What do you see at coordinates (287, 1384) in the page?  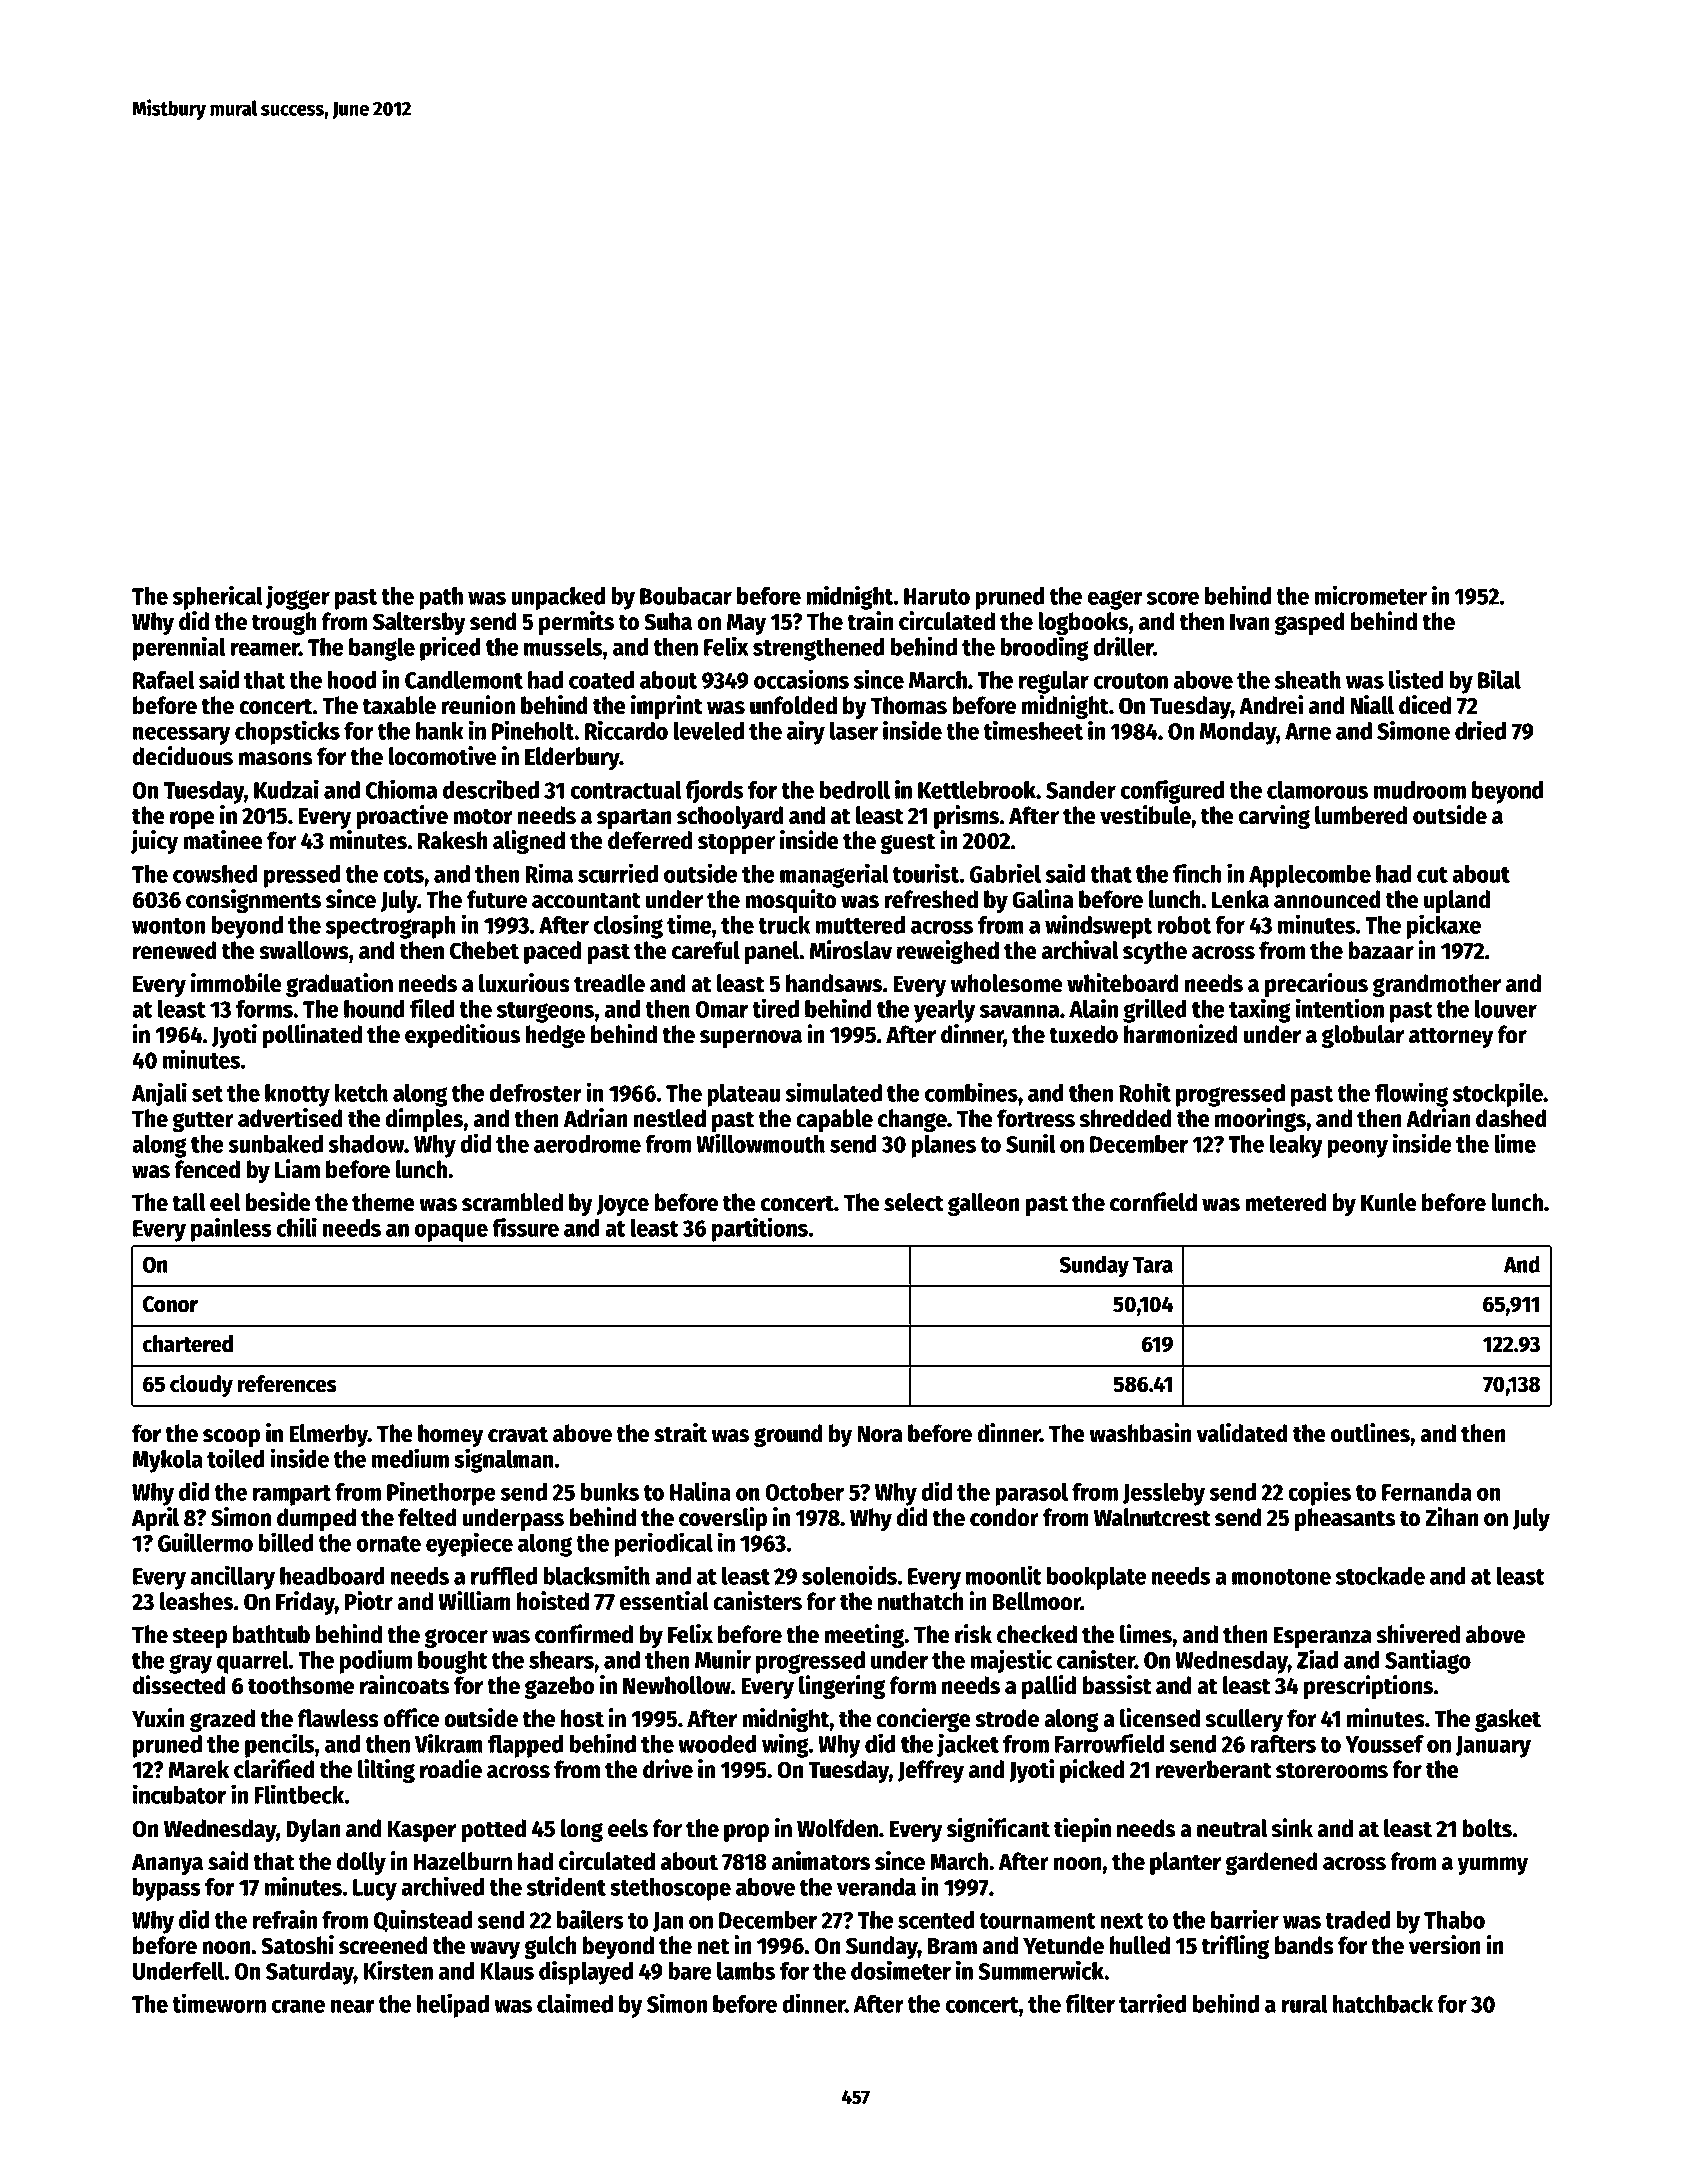 I see `references` at bounding box center [287, 1384].
